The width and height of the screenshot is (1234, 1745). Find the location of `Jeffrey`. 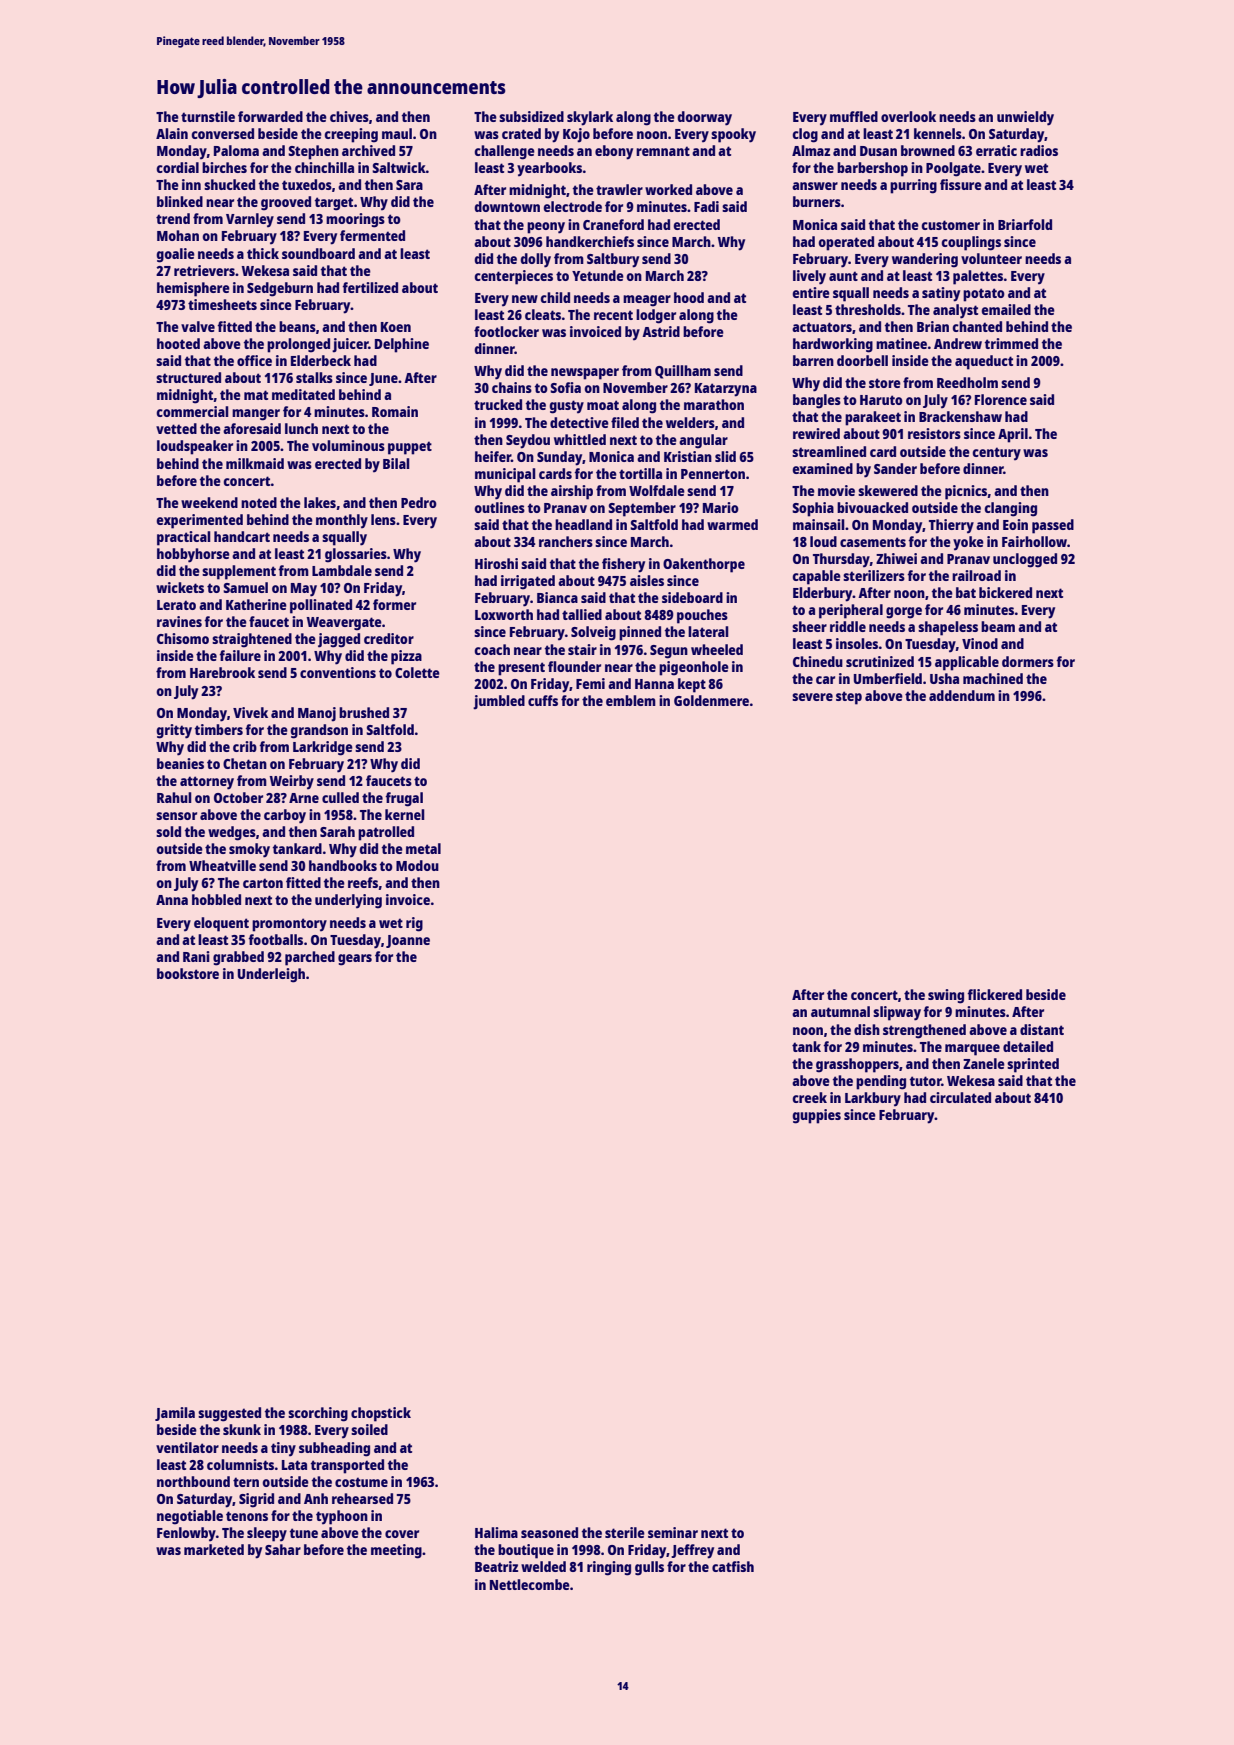

Jeffrey is located at coordinates (692, 1551).
